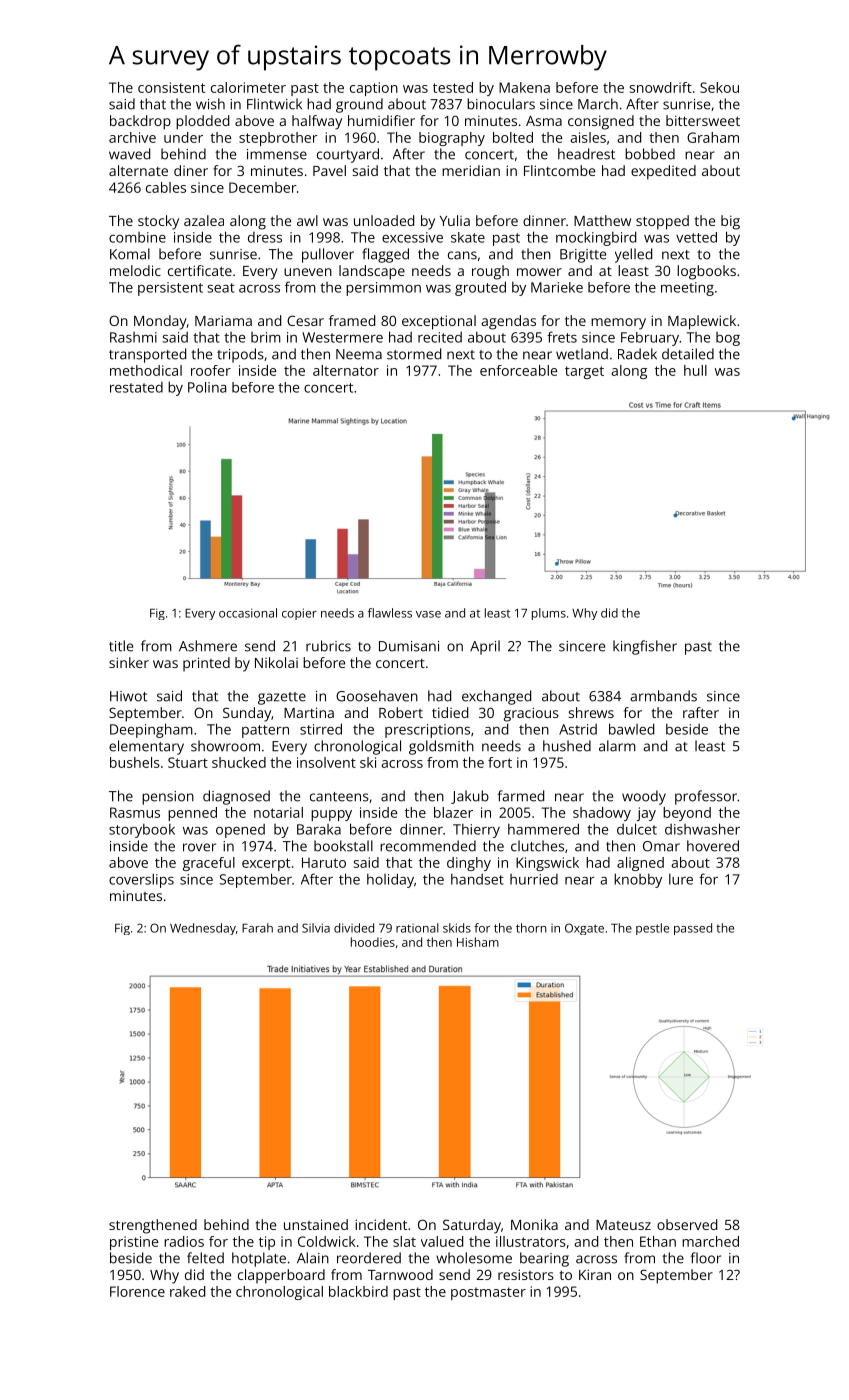 The image size is (849, 1400). Describe the element at coordinates (524, 87) in the screenshot. I see `Makena` at that location.
